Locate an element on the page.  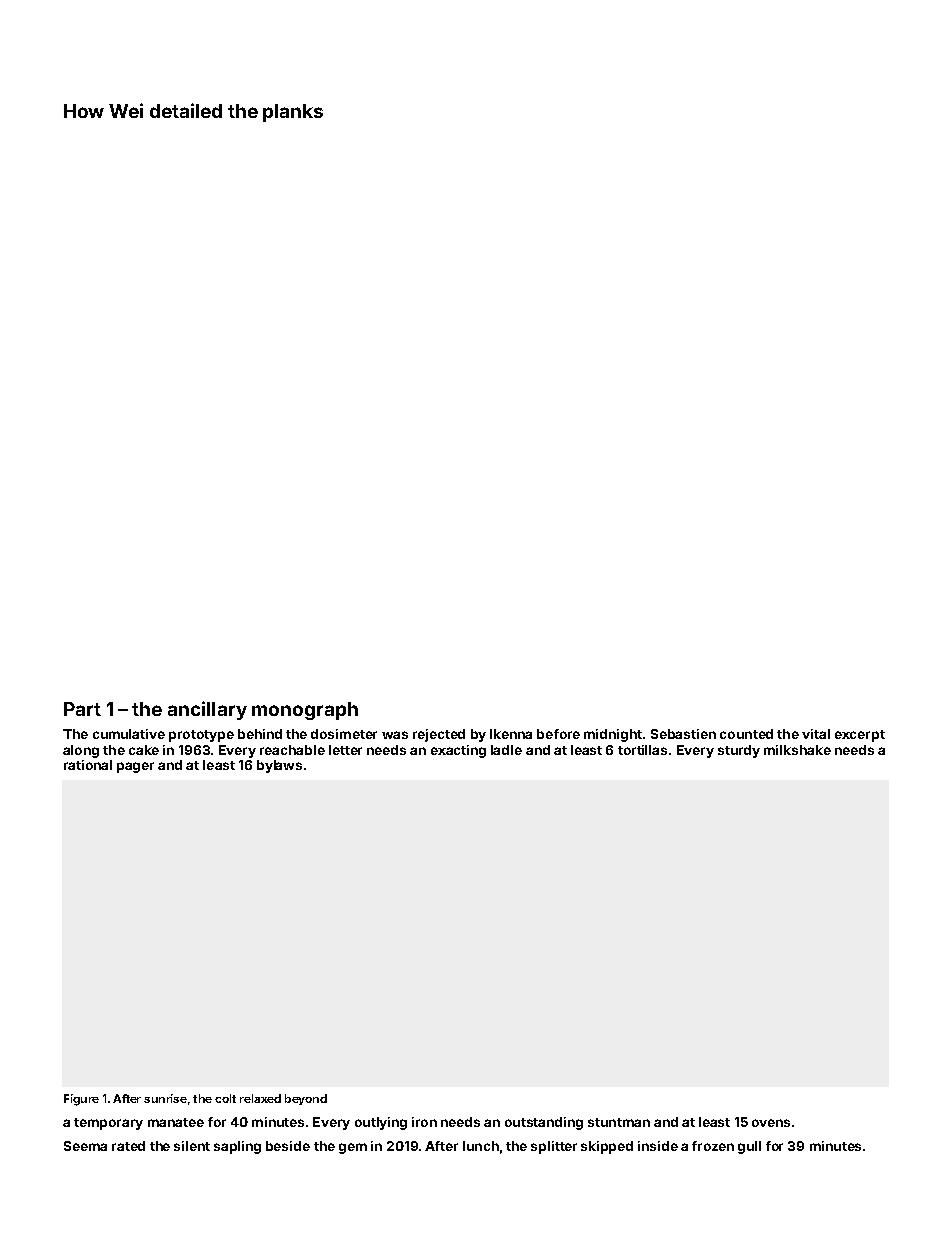
ancillary is located at coordinates (207, 710).
